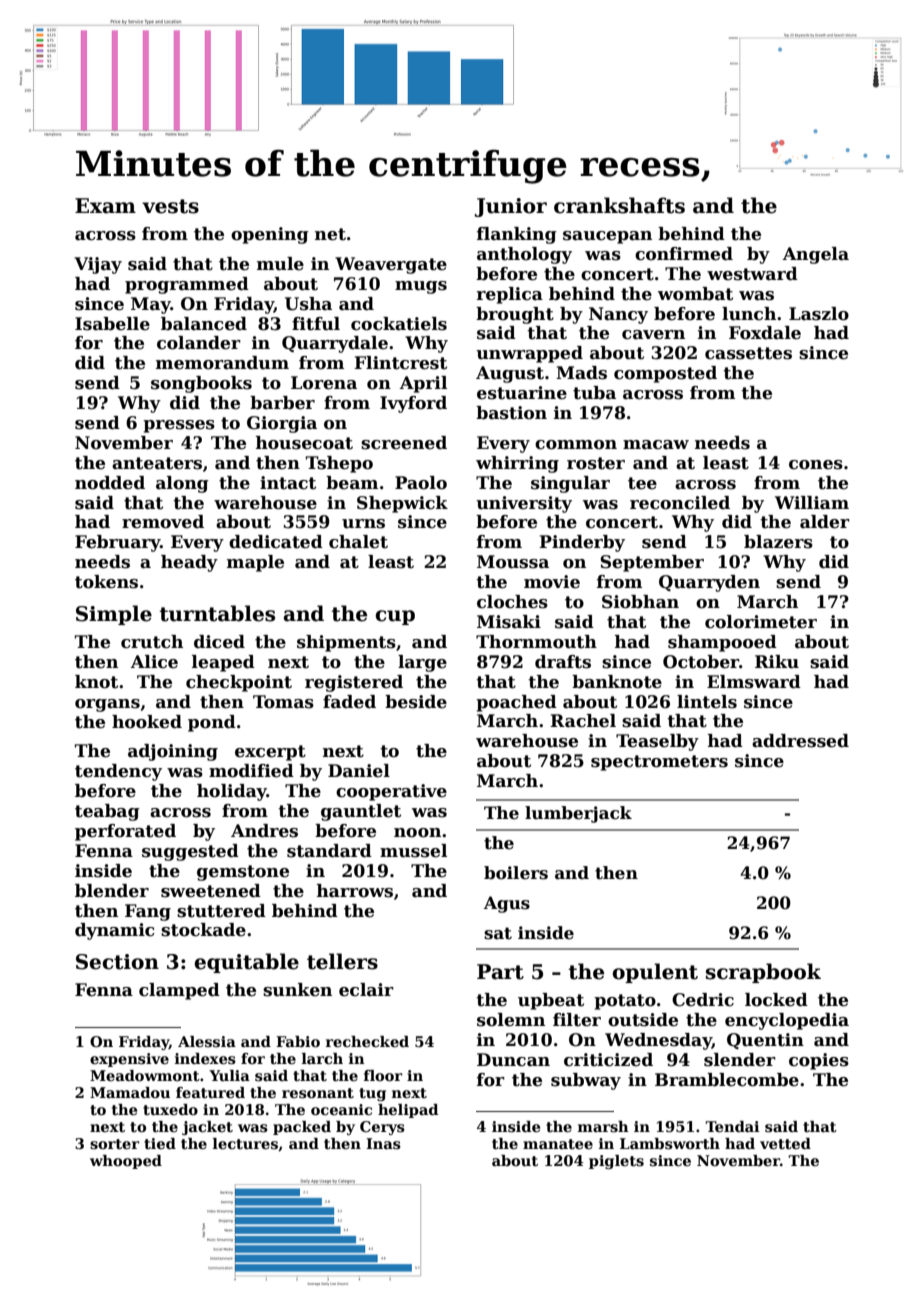 The width and height of the screenshot is (924, 1314). What do you see at coordinates (618, 315) in the screenshot?
I see `Nancy` at bounding box center [618, 315].
